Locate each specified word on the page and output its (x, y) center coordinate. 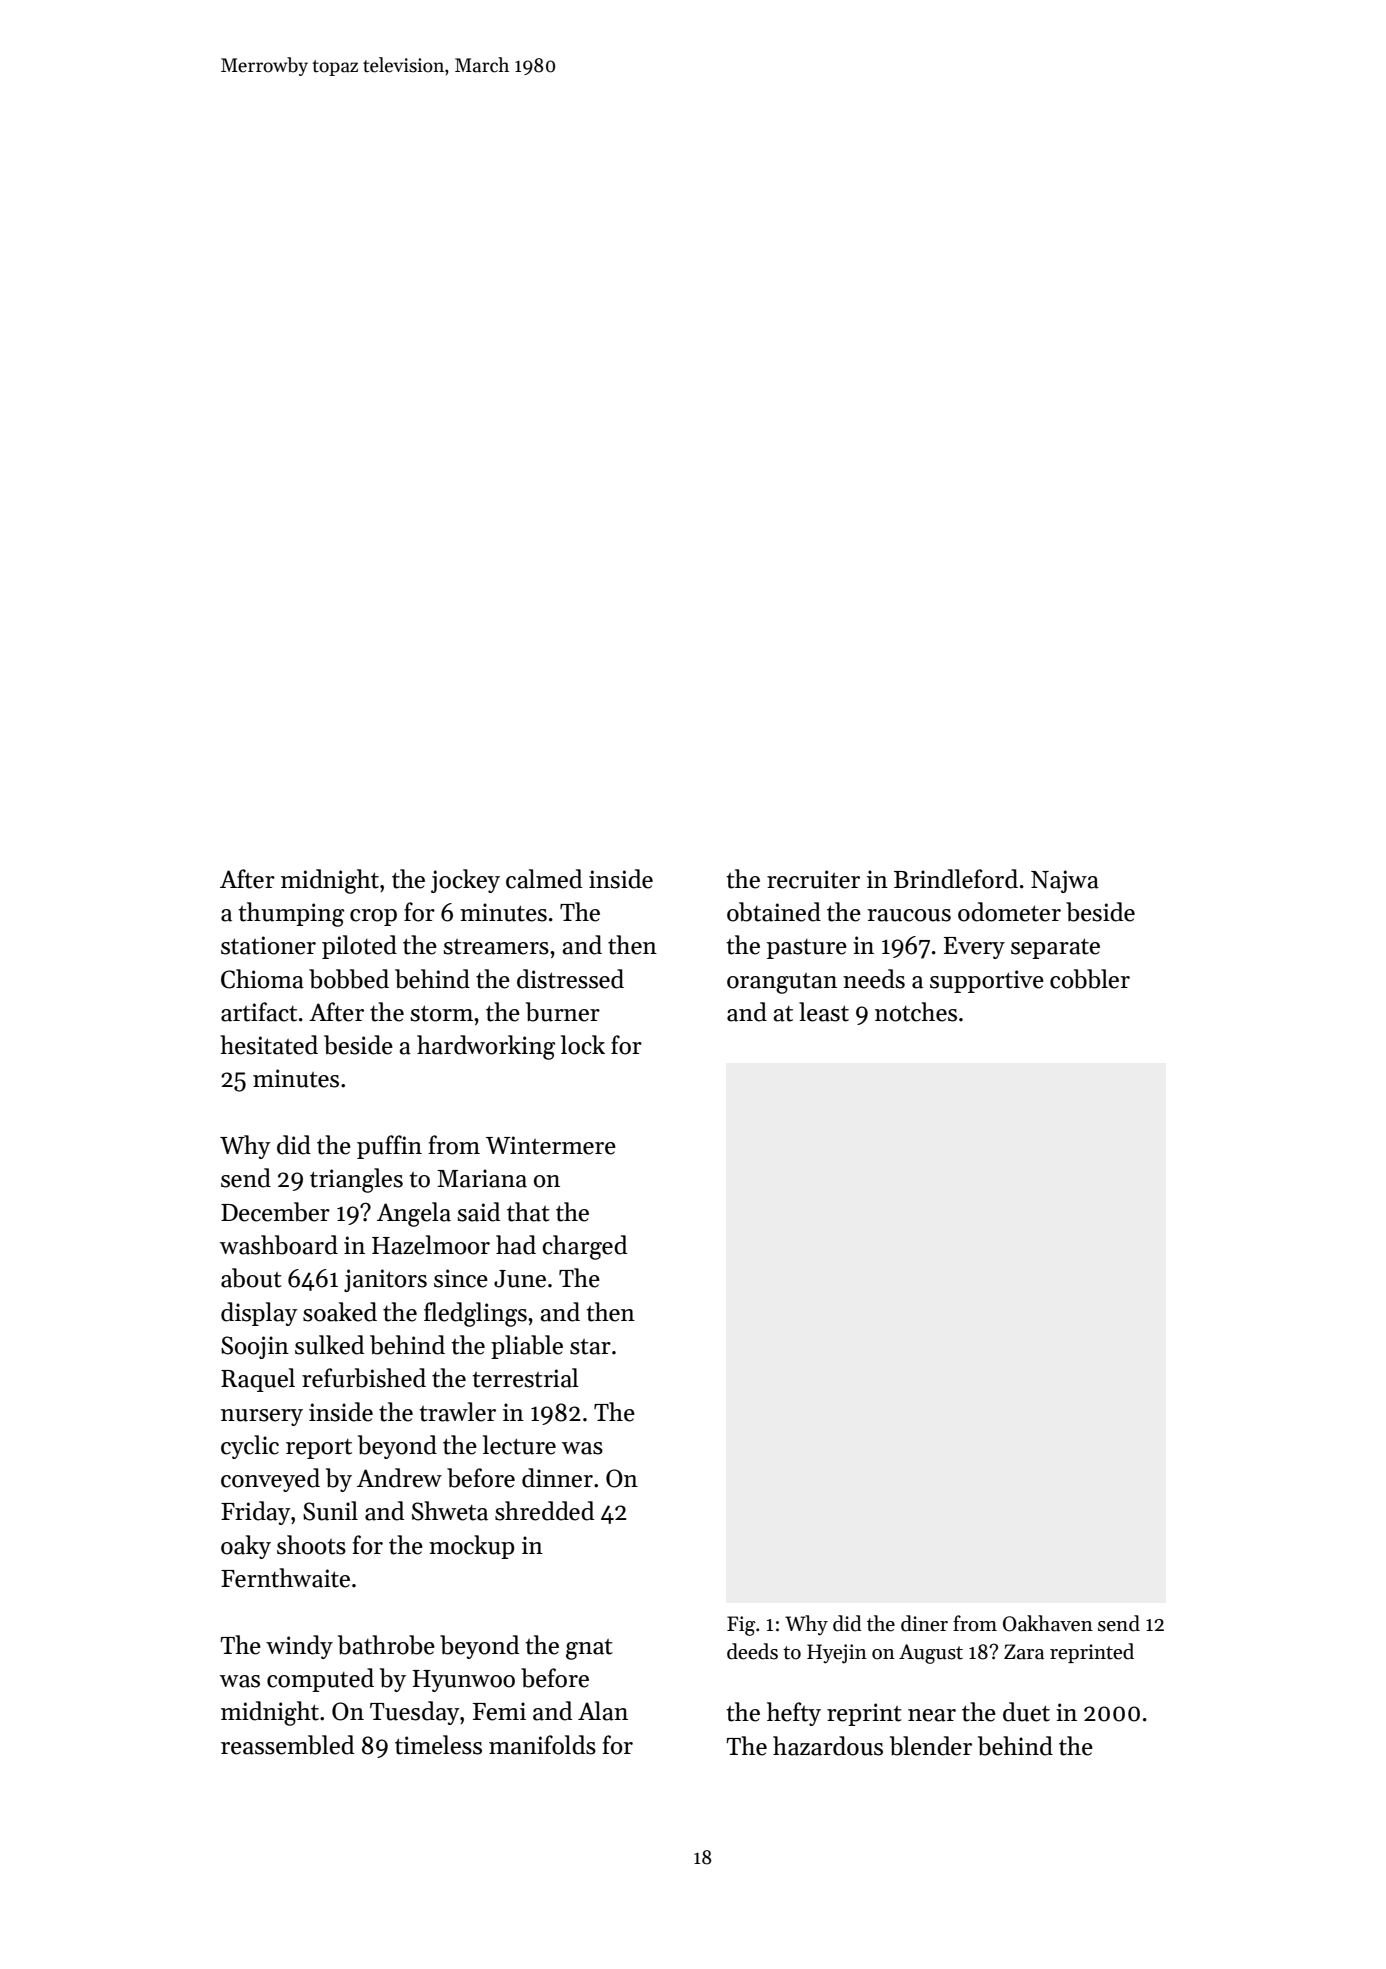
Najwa (1065, 881)
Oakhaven (1048, 1623)
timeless (438, 1745)
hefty (794, 1714)
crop (373, 917)
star (590, 1347)
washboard (279, 1245)
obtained (774, 912)
